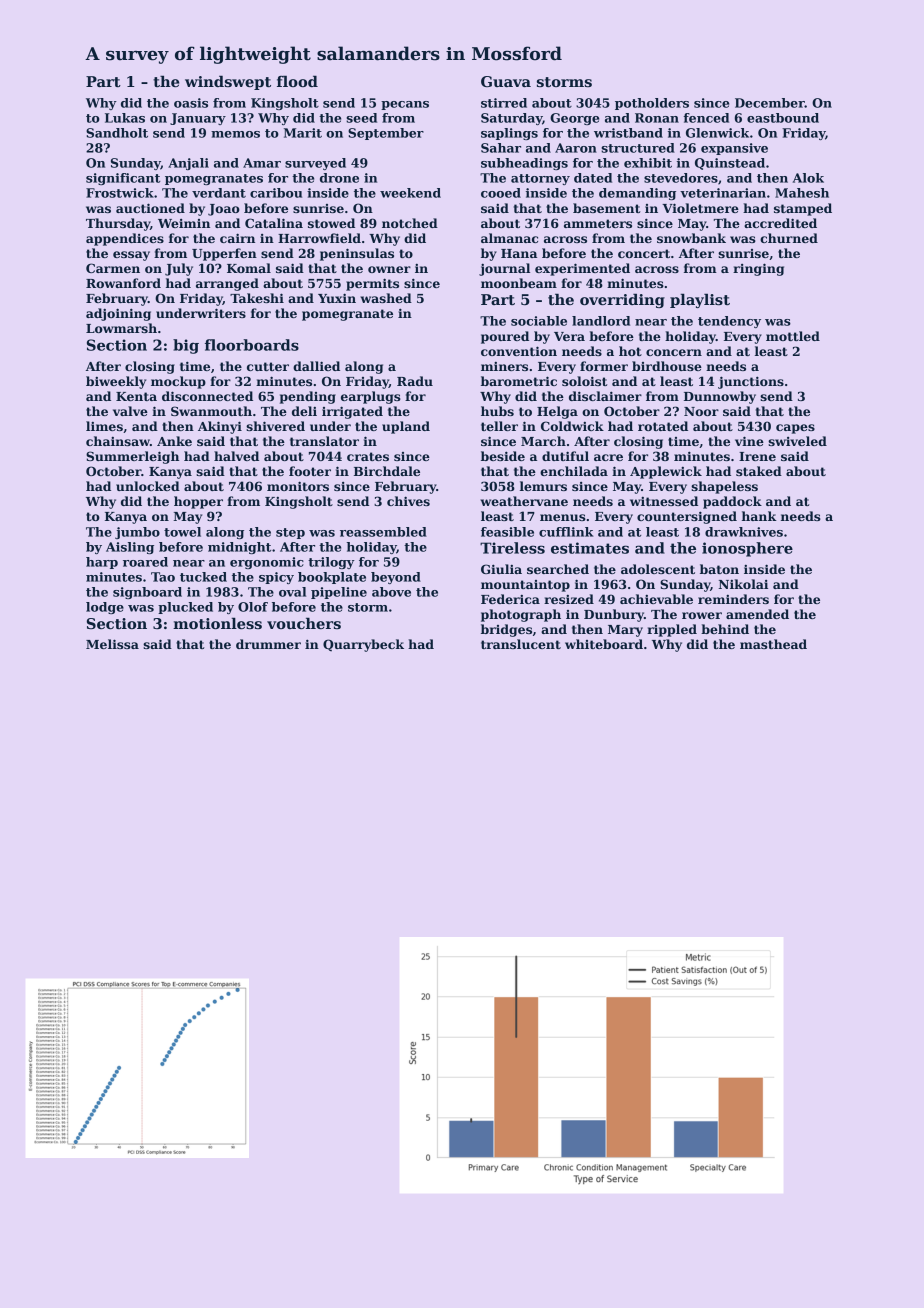 This screenshot has height=1308, width=924. I want to click on seed, so click(361, 118).
